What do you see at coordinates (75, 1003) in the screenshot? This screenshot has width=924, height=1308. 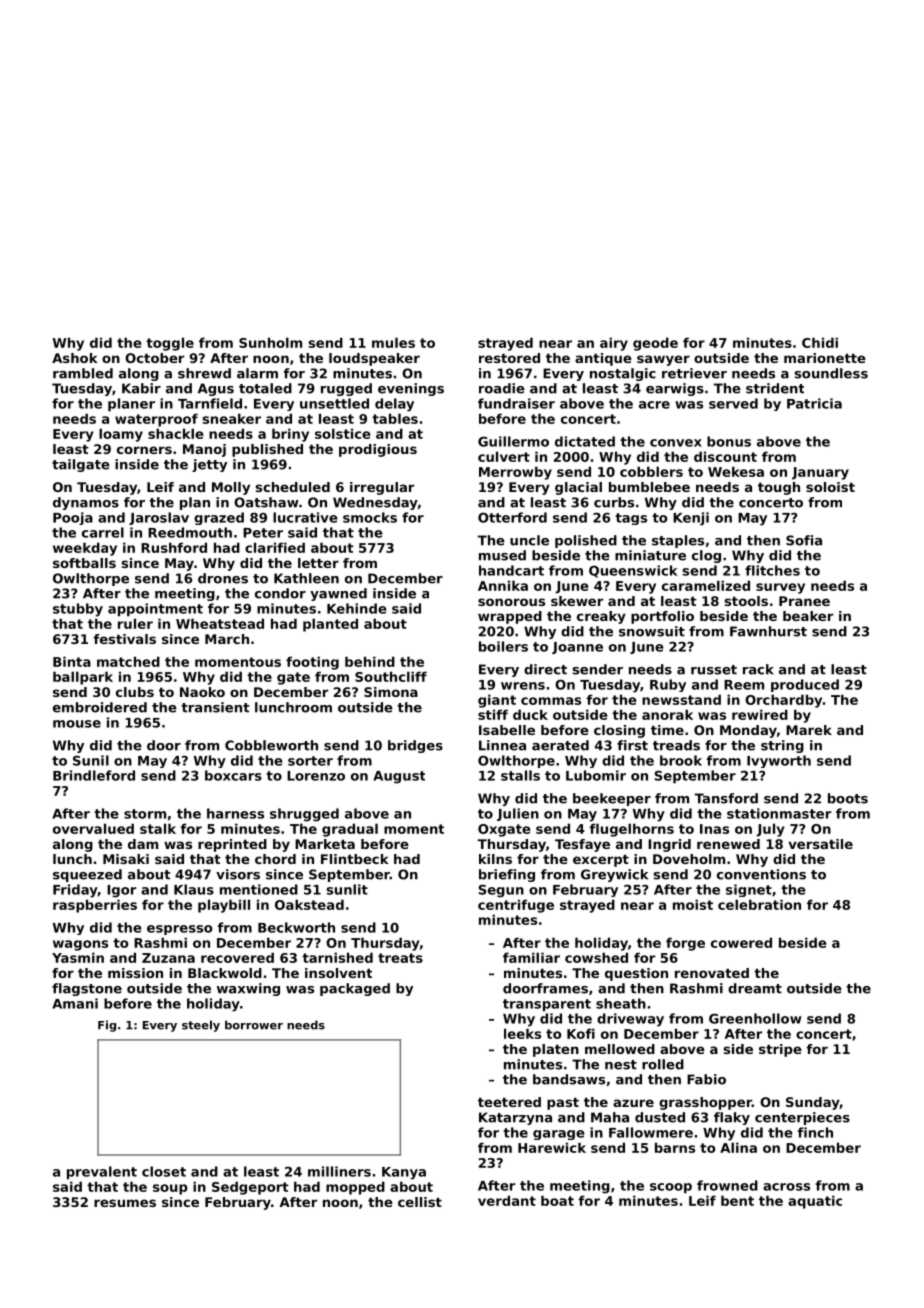 I see `Amani` at bounding box center [75, 1003].
